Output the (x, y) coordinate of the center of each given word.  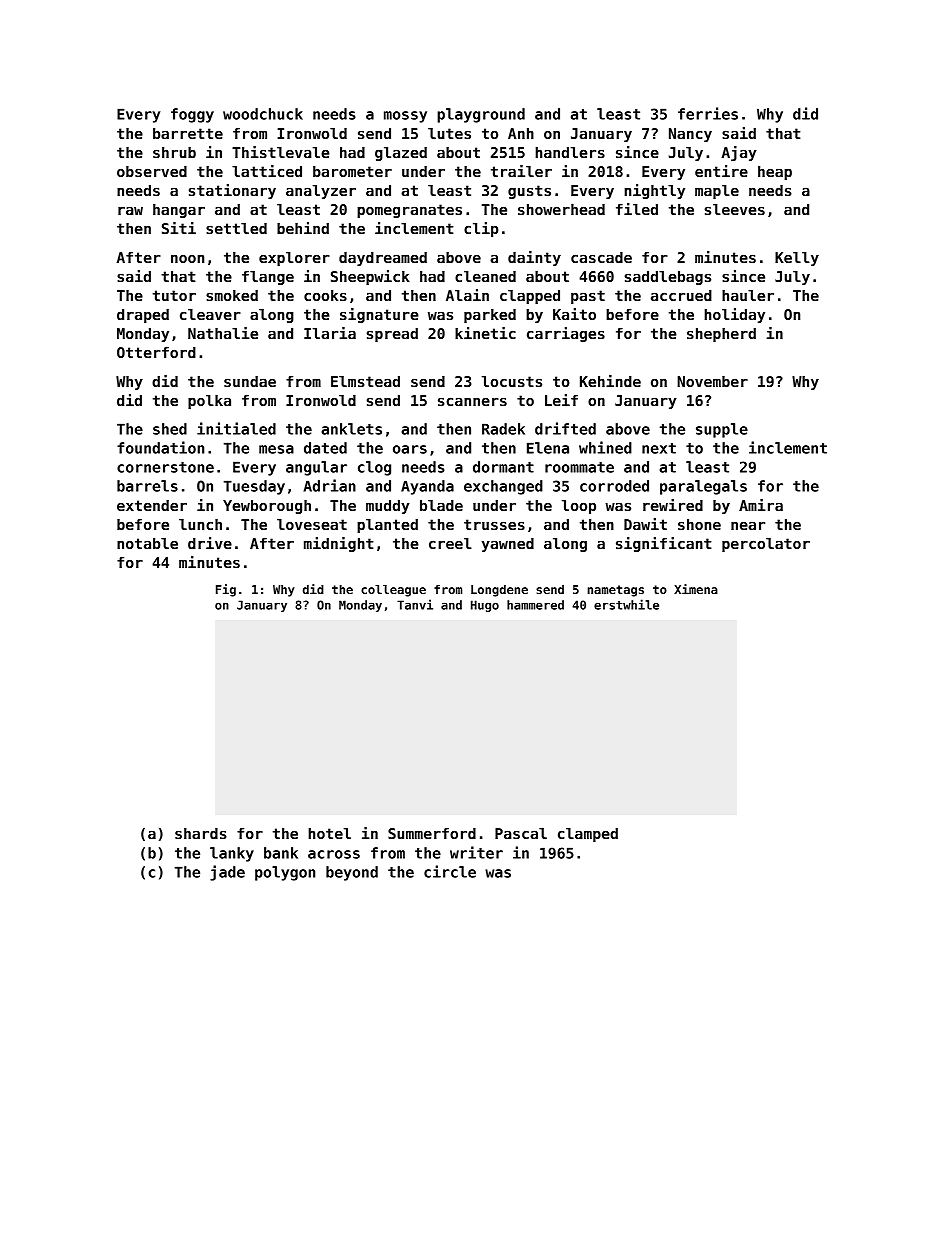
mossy (405, 117)
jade (227, 873)
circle (450, 871)
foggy (192, 115)
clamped (588, 835)
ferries (708, 113)
